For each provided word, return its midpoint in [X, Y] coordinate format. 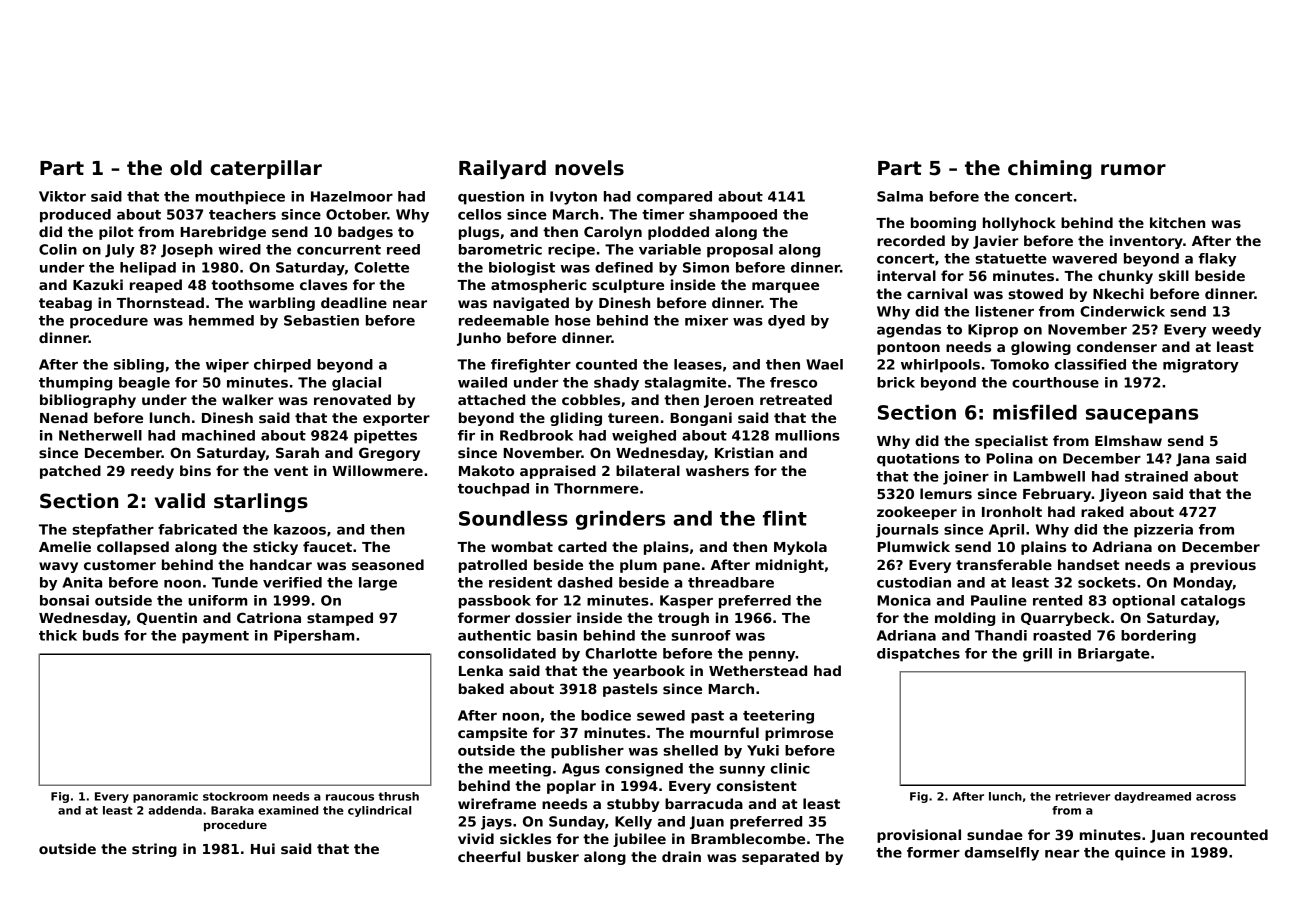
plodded [678, 233]
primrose [799, 734]
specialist [1011, 442]
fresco [793, 382]
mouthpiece [240, 198]
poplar [571, 787]
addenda [175, 810]
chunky [1125, 277]
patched [70, 472]
